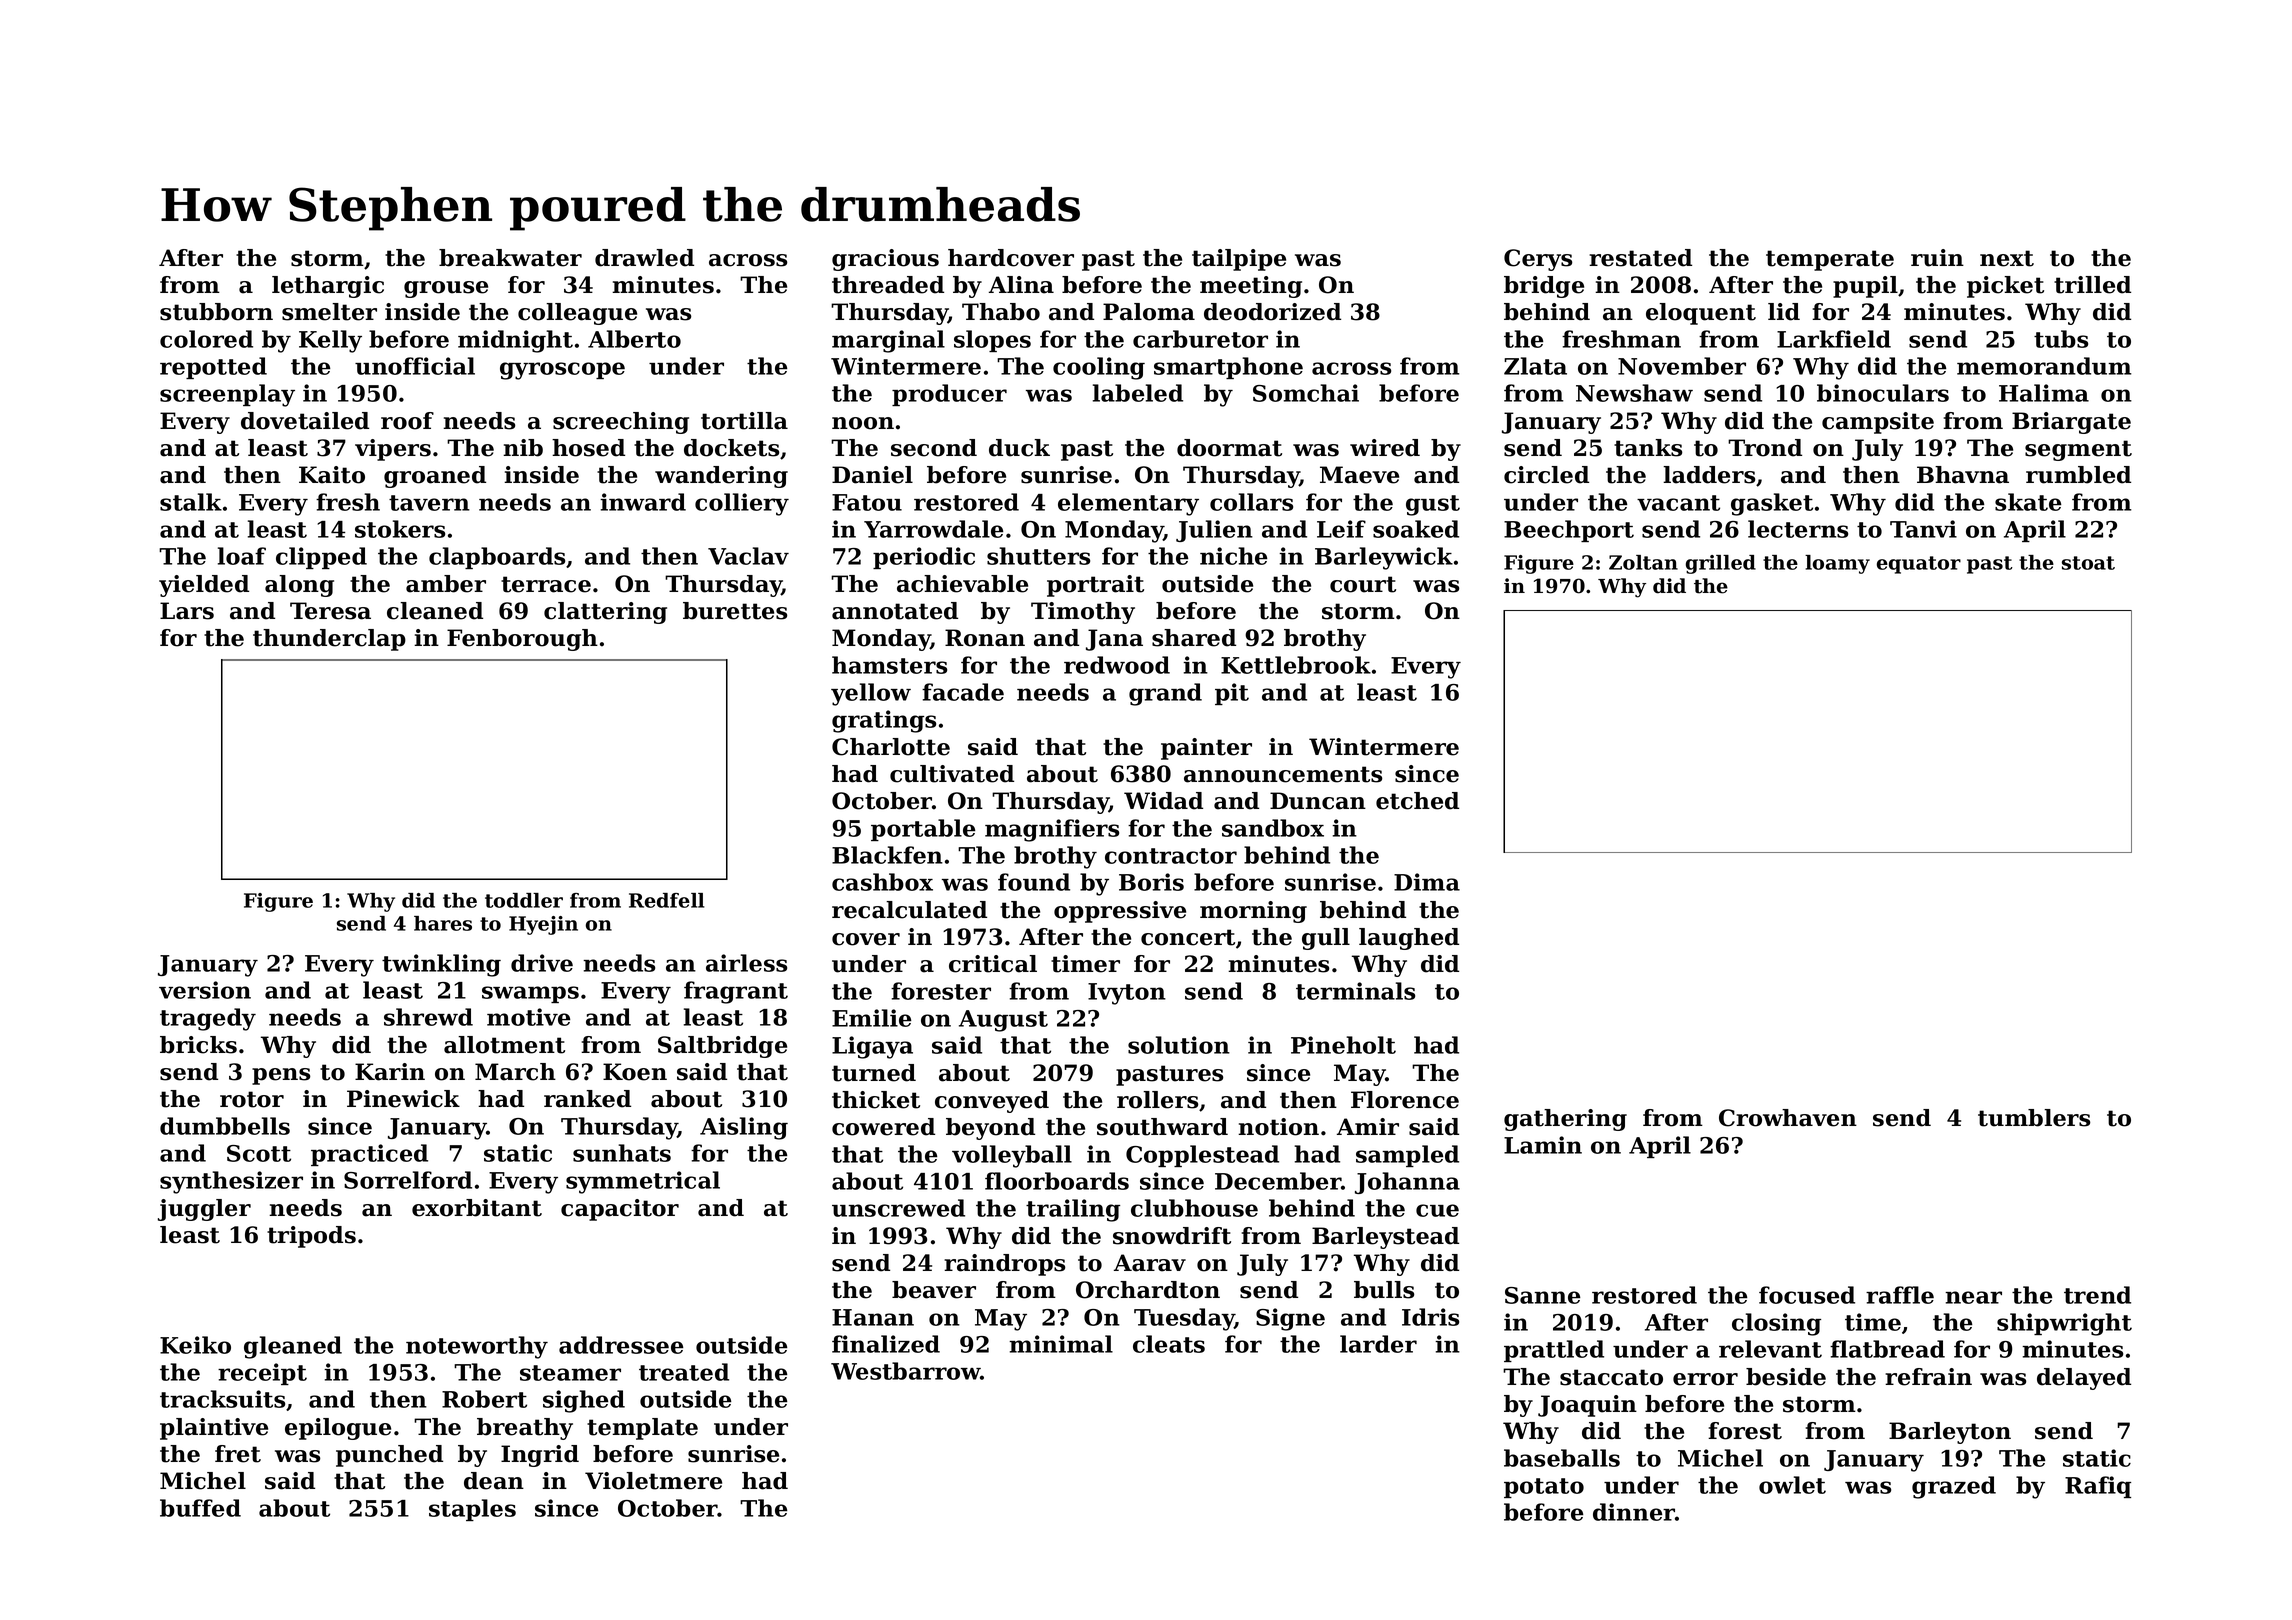 Image resolution: width=2292 pixels, height=1620 pixels. Describe the element at coordinates (1788, 1118) in the document. I see `Crowhaven` at that location.
